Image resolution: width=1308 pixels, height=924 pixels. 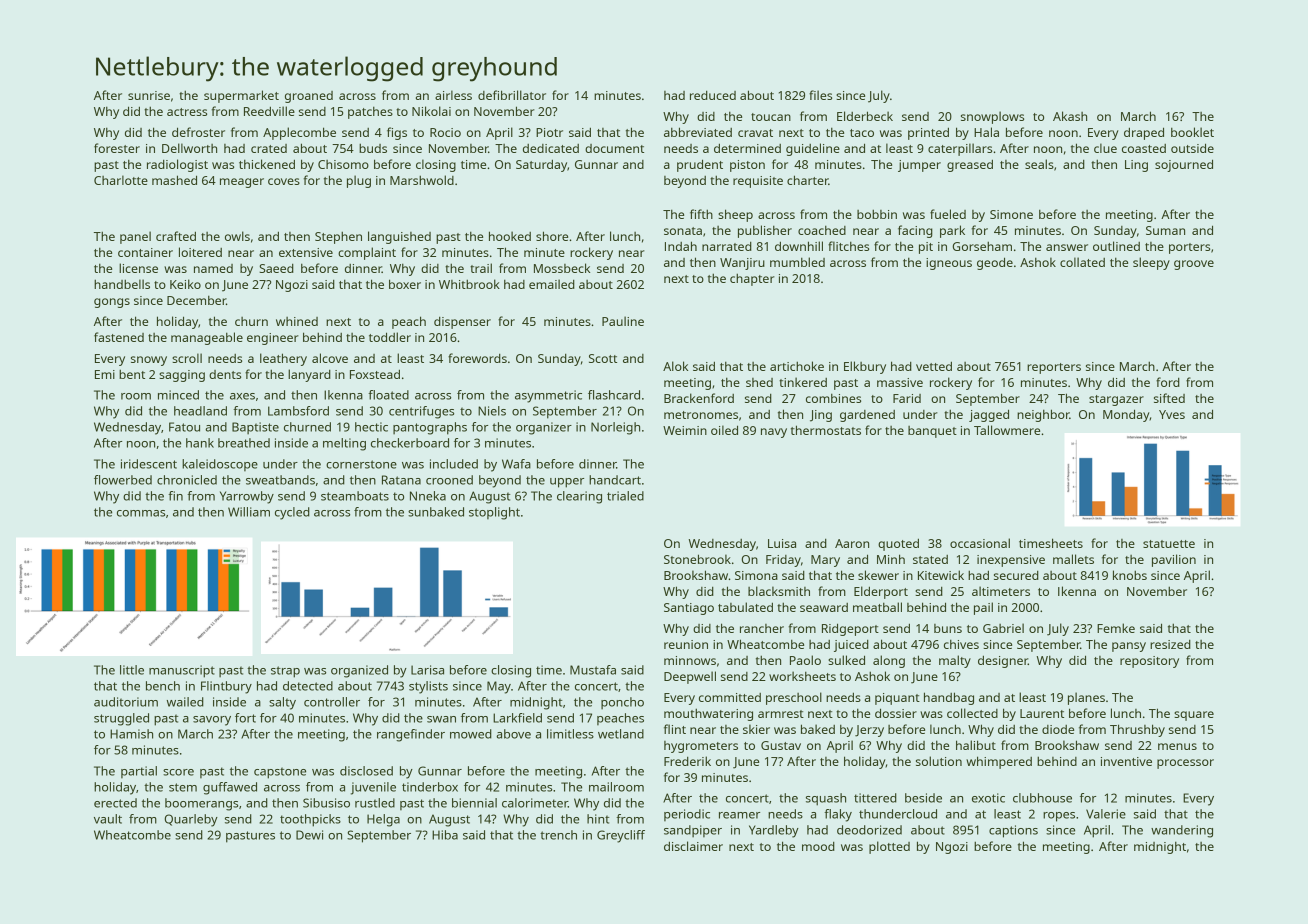 I want to click on preschool, so click(x=794, y=698).
